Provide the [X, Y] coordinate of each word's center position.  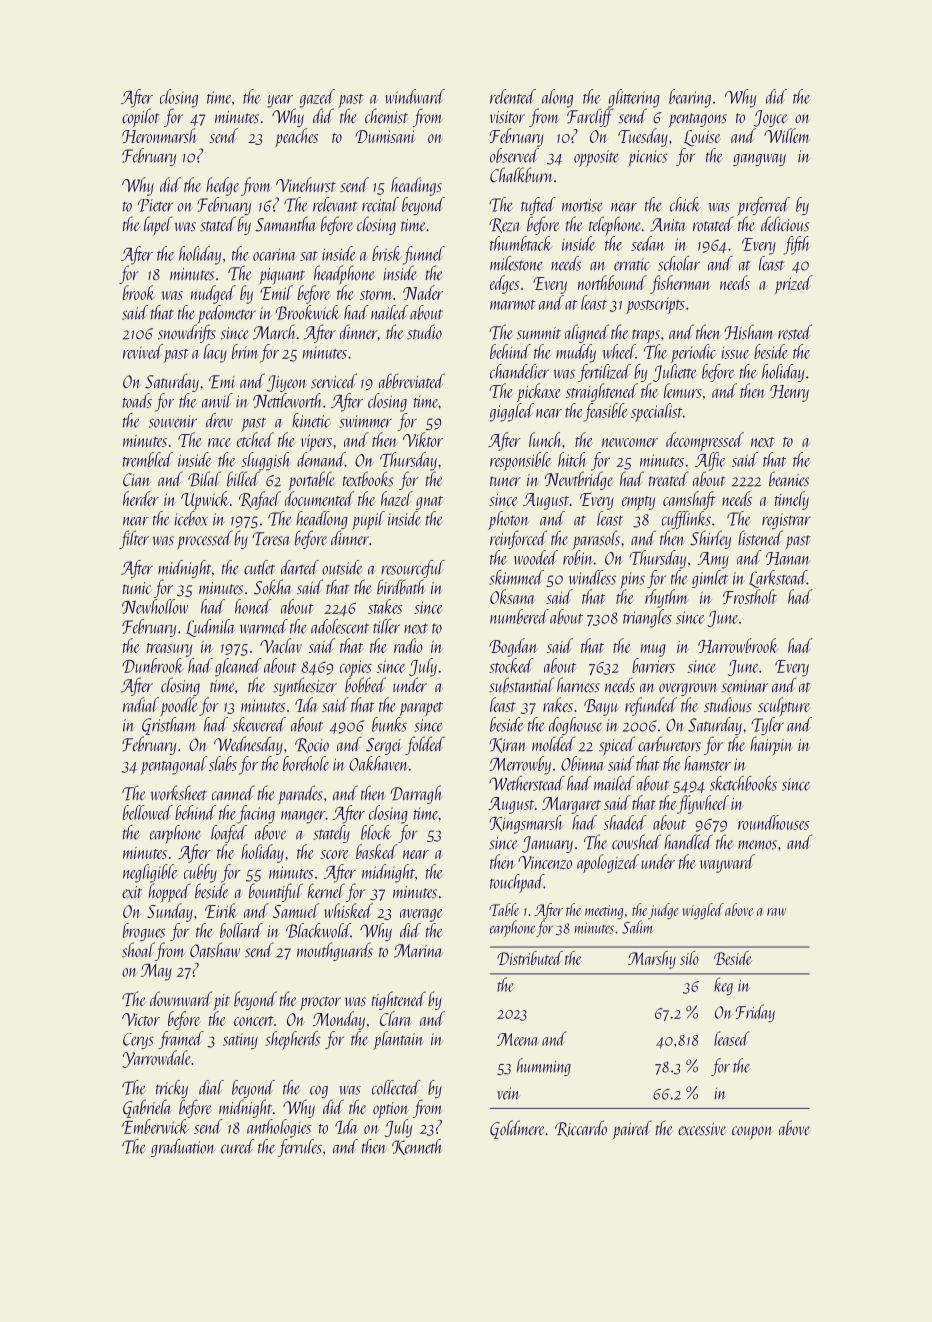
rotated [713, 224]
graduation [183, 1148]
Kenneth [416, 1147]
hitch [572, 459]
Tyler [768, 726]
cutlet [259, 567]
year [280, 101]
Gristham [169, 726]
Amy [713, 560]
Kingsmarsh [527, 824]
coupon [752, 1132]
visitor [507, 117]
